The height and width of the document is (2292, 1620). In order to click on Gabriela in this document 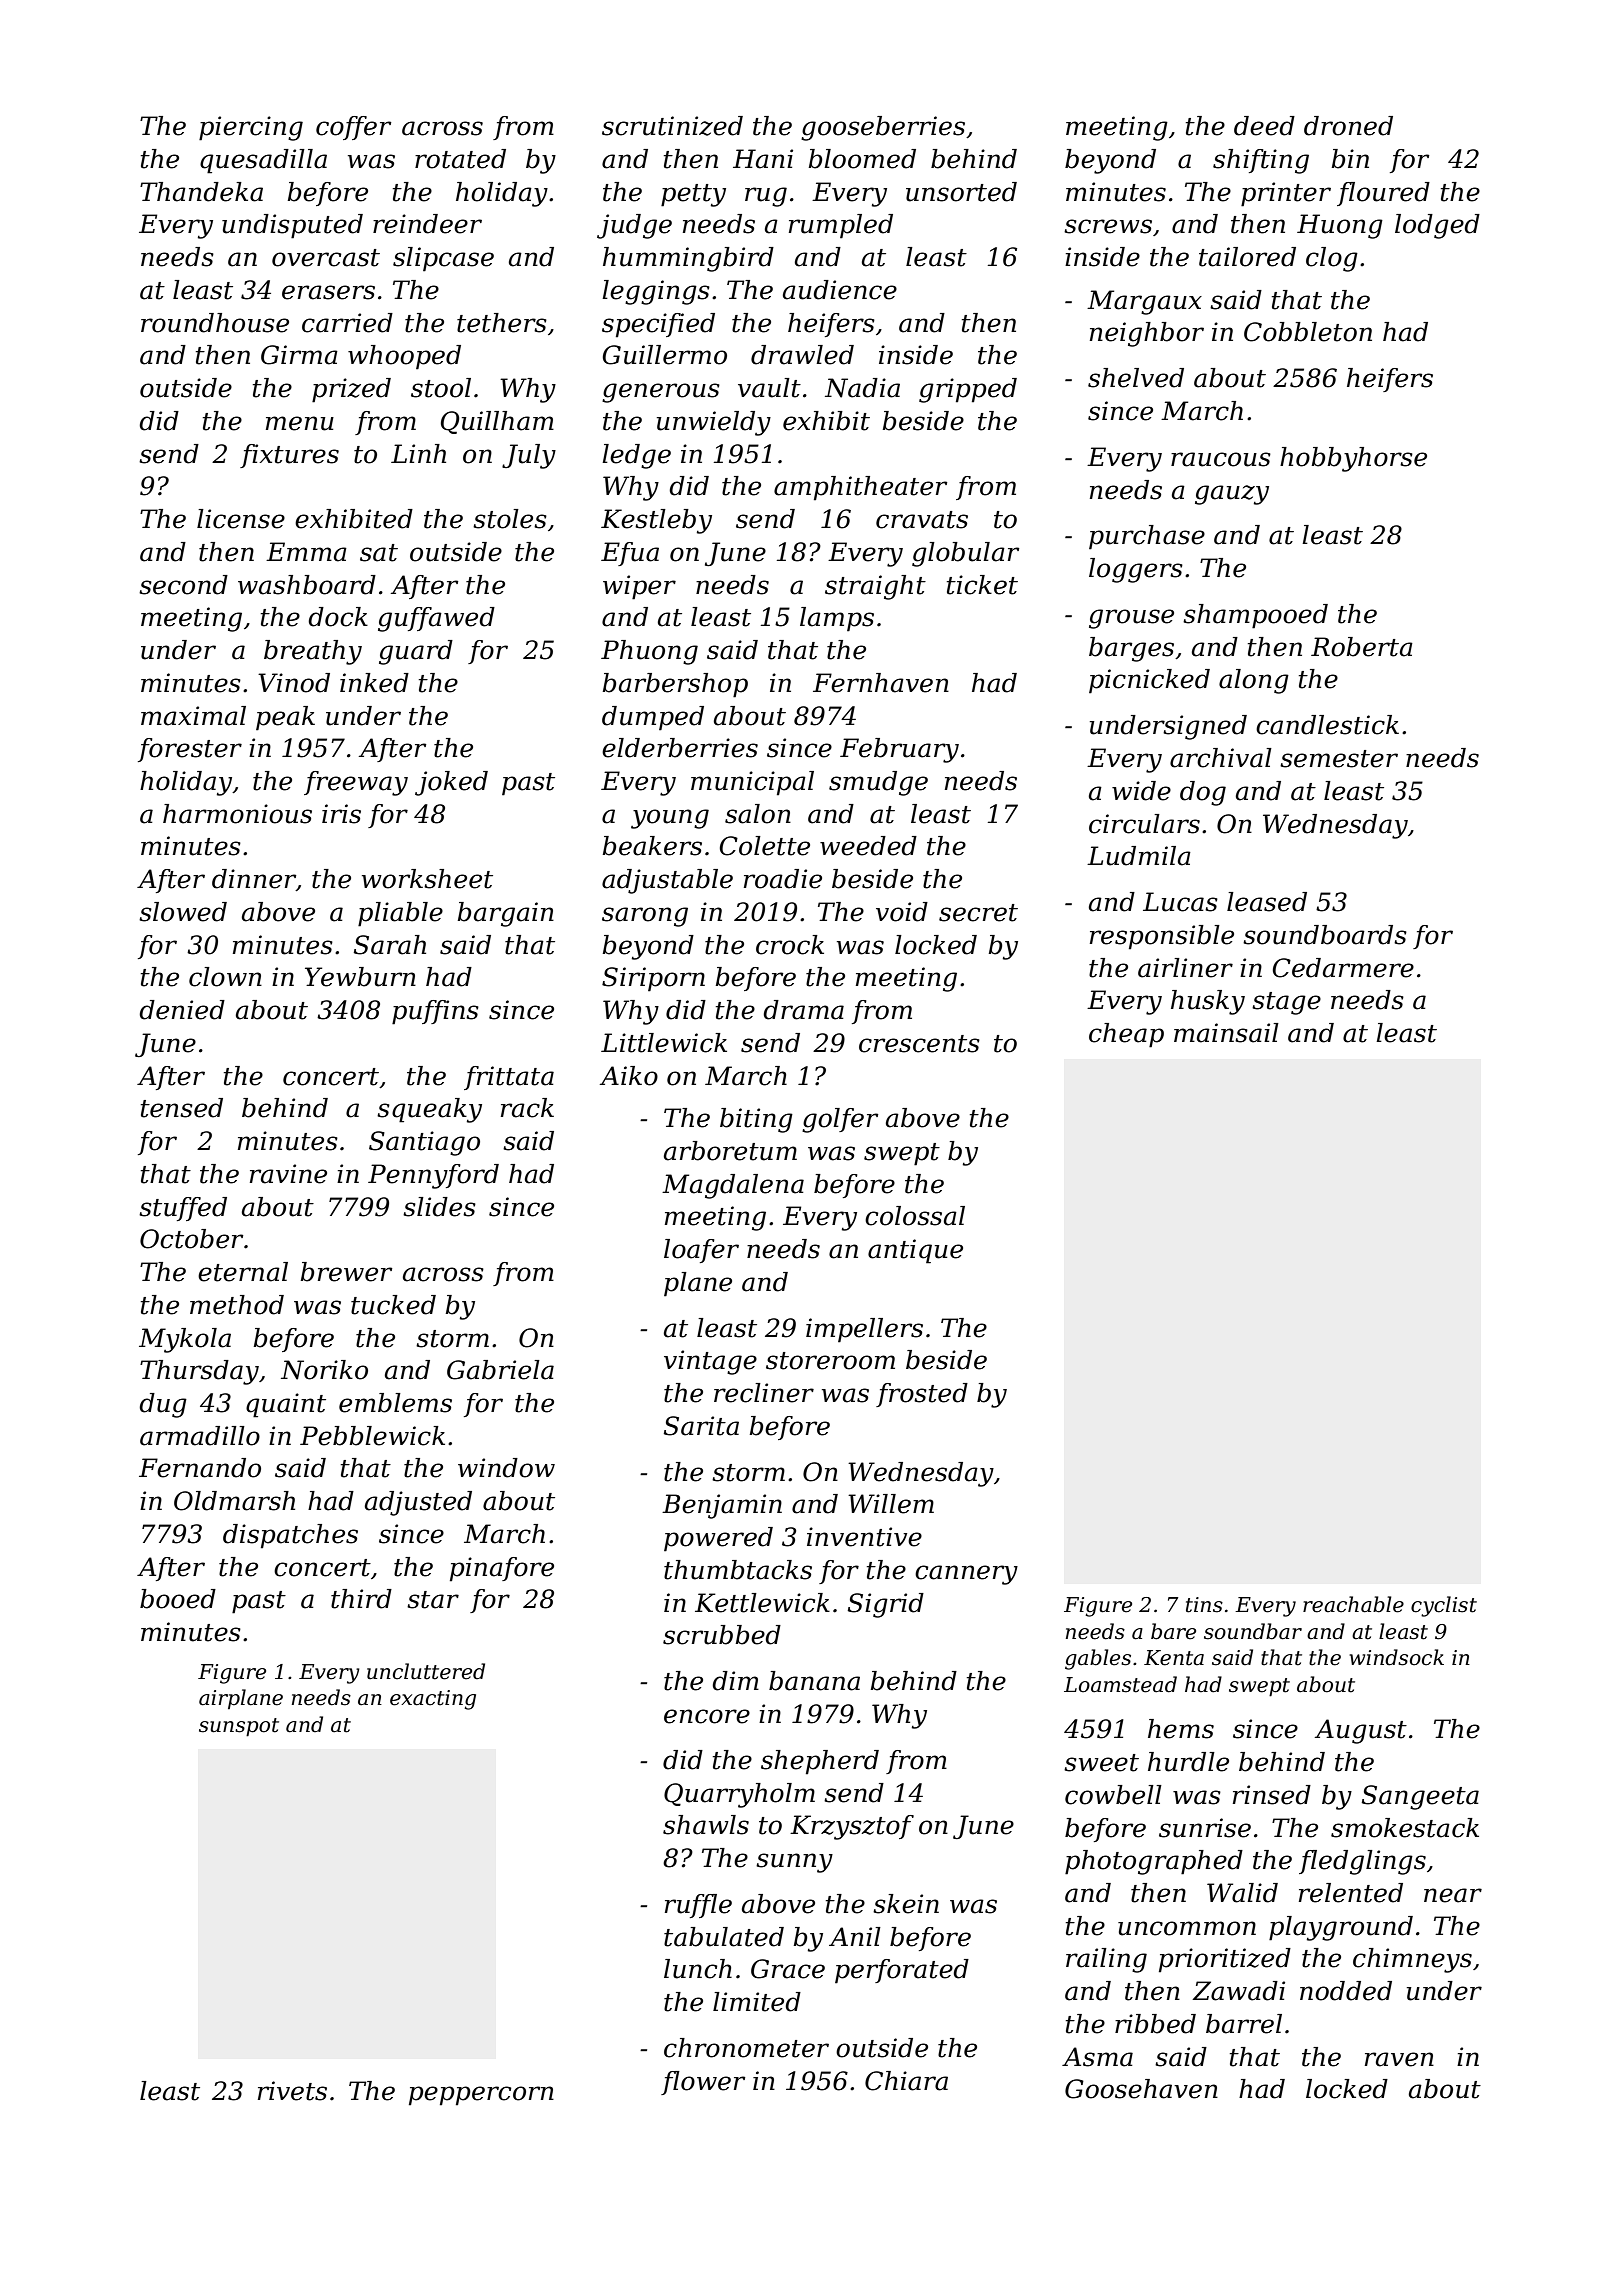, I will do `click(500, 1370)`.
